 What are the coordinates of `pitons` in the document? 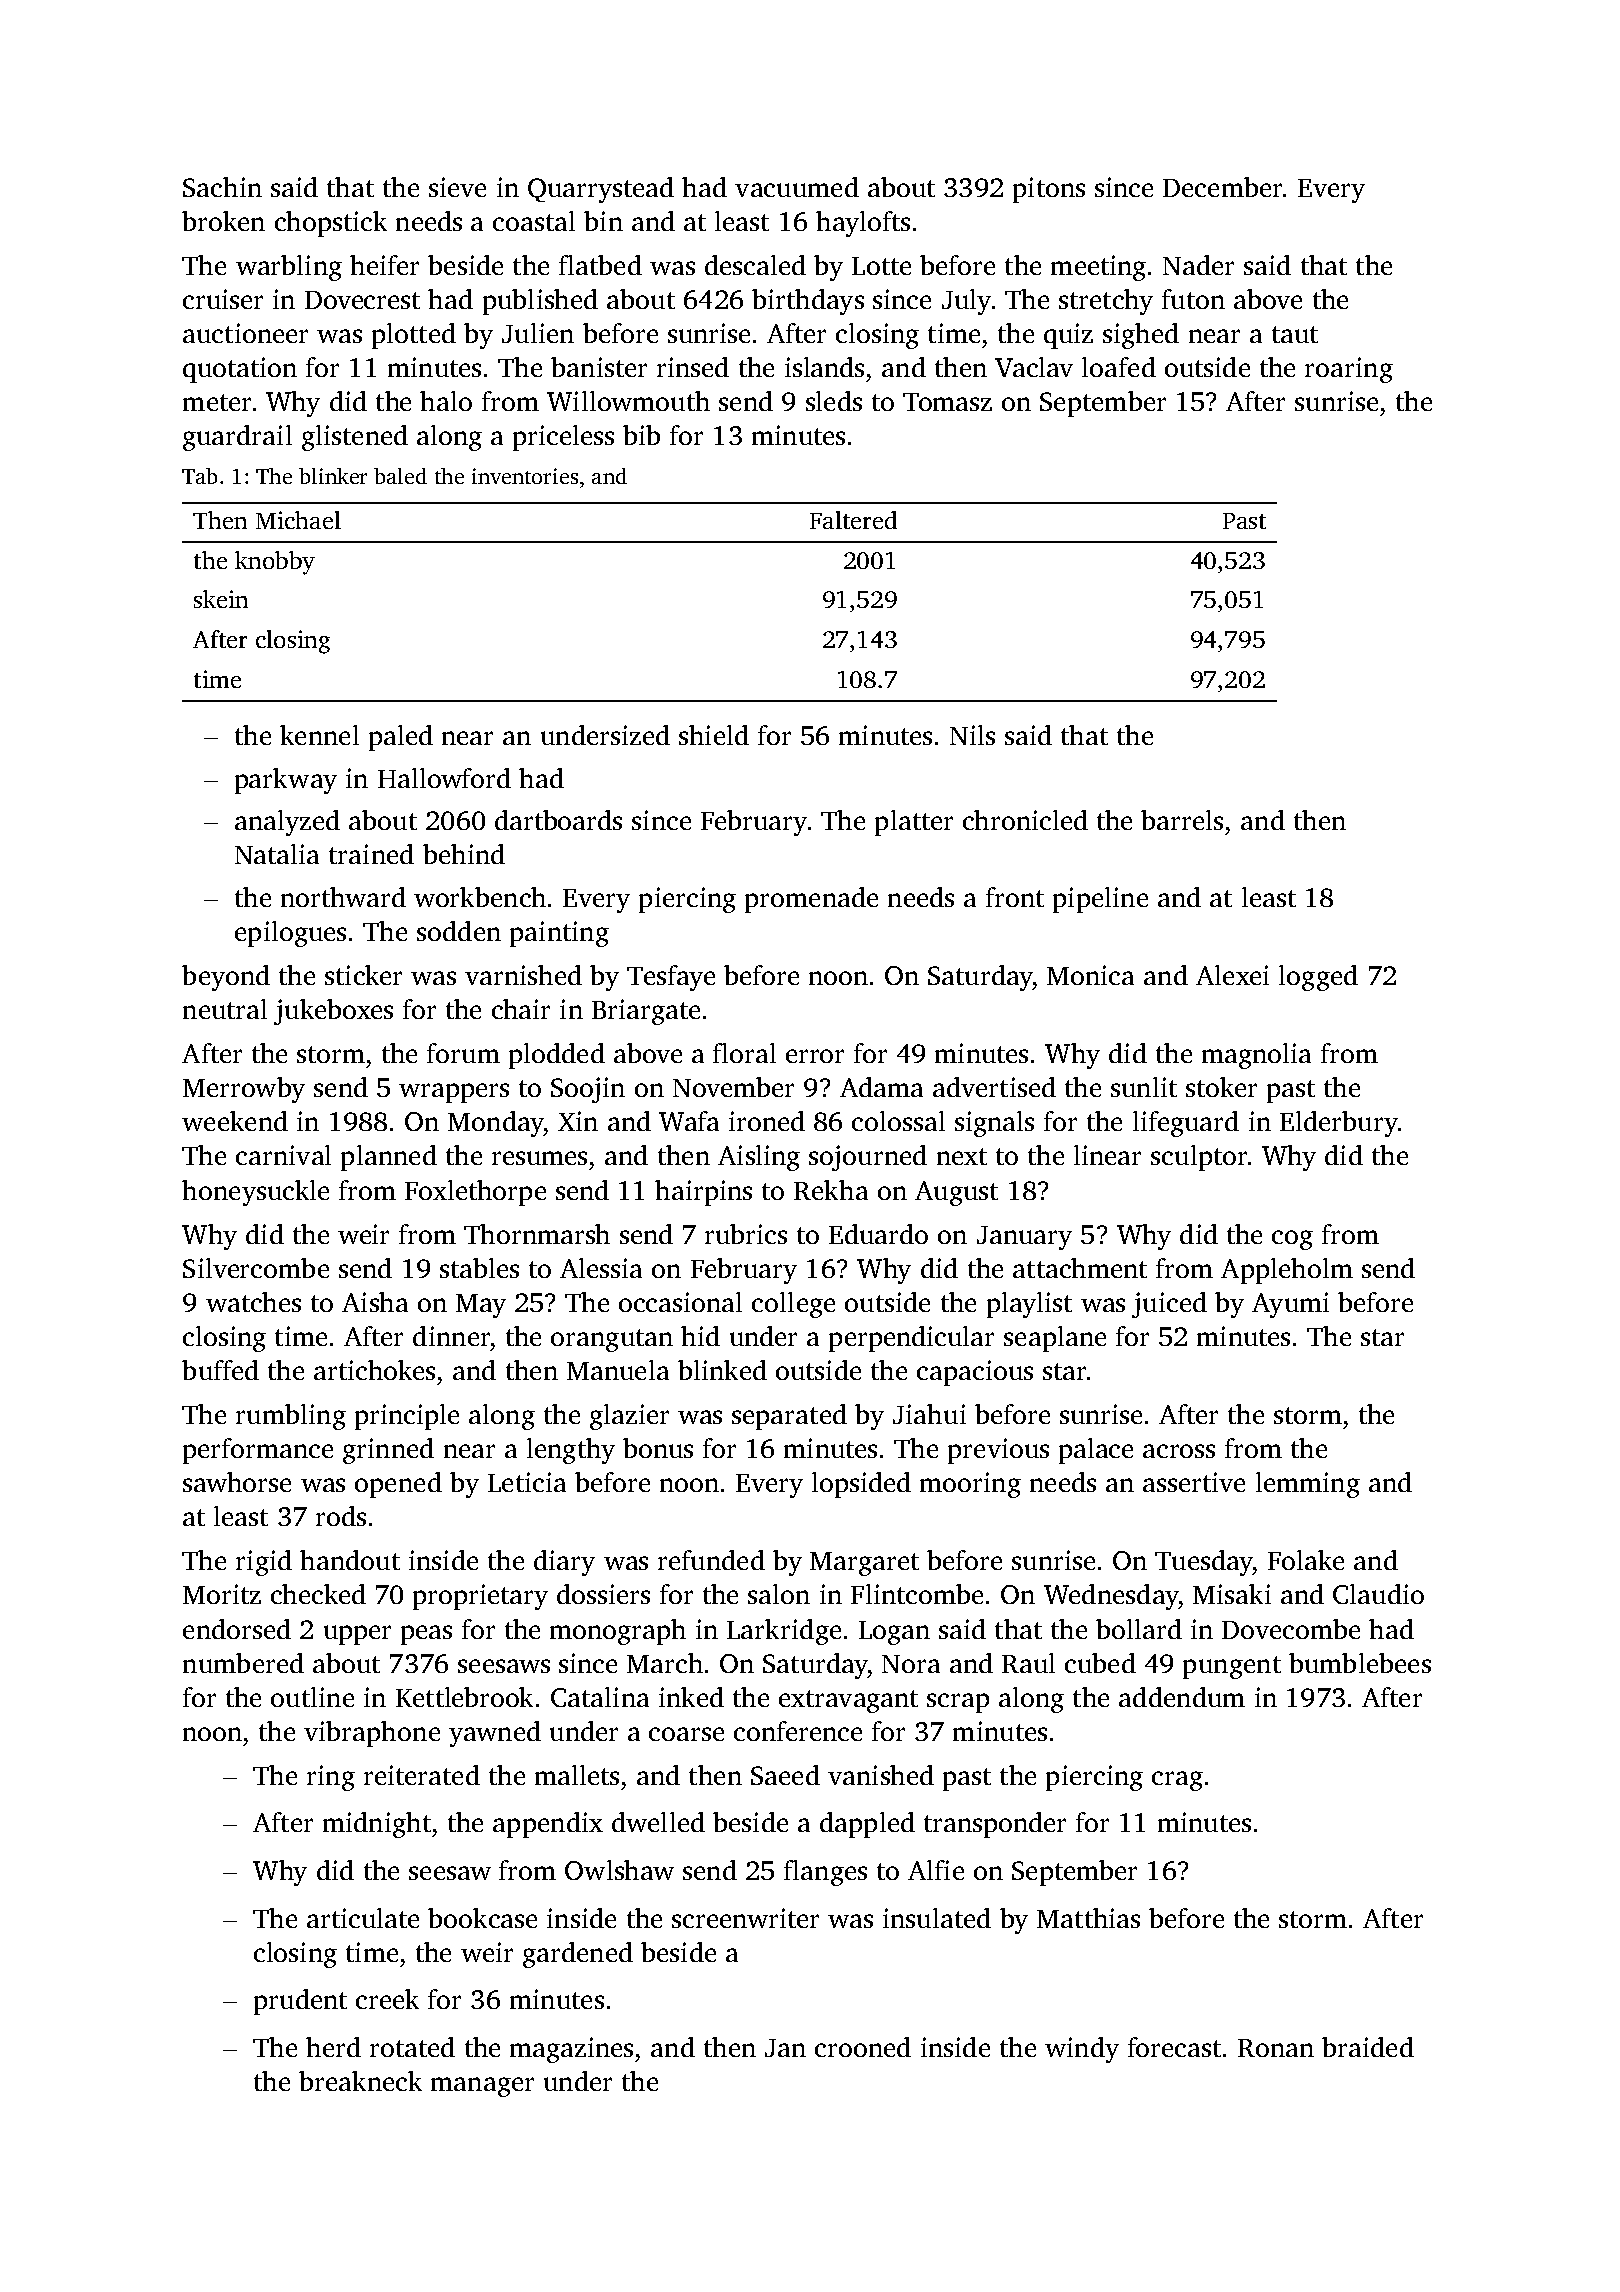 It's located at (1049, 190).
